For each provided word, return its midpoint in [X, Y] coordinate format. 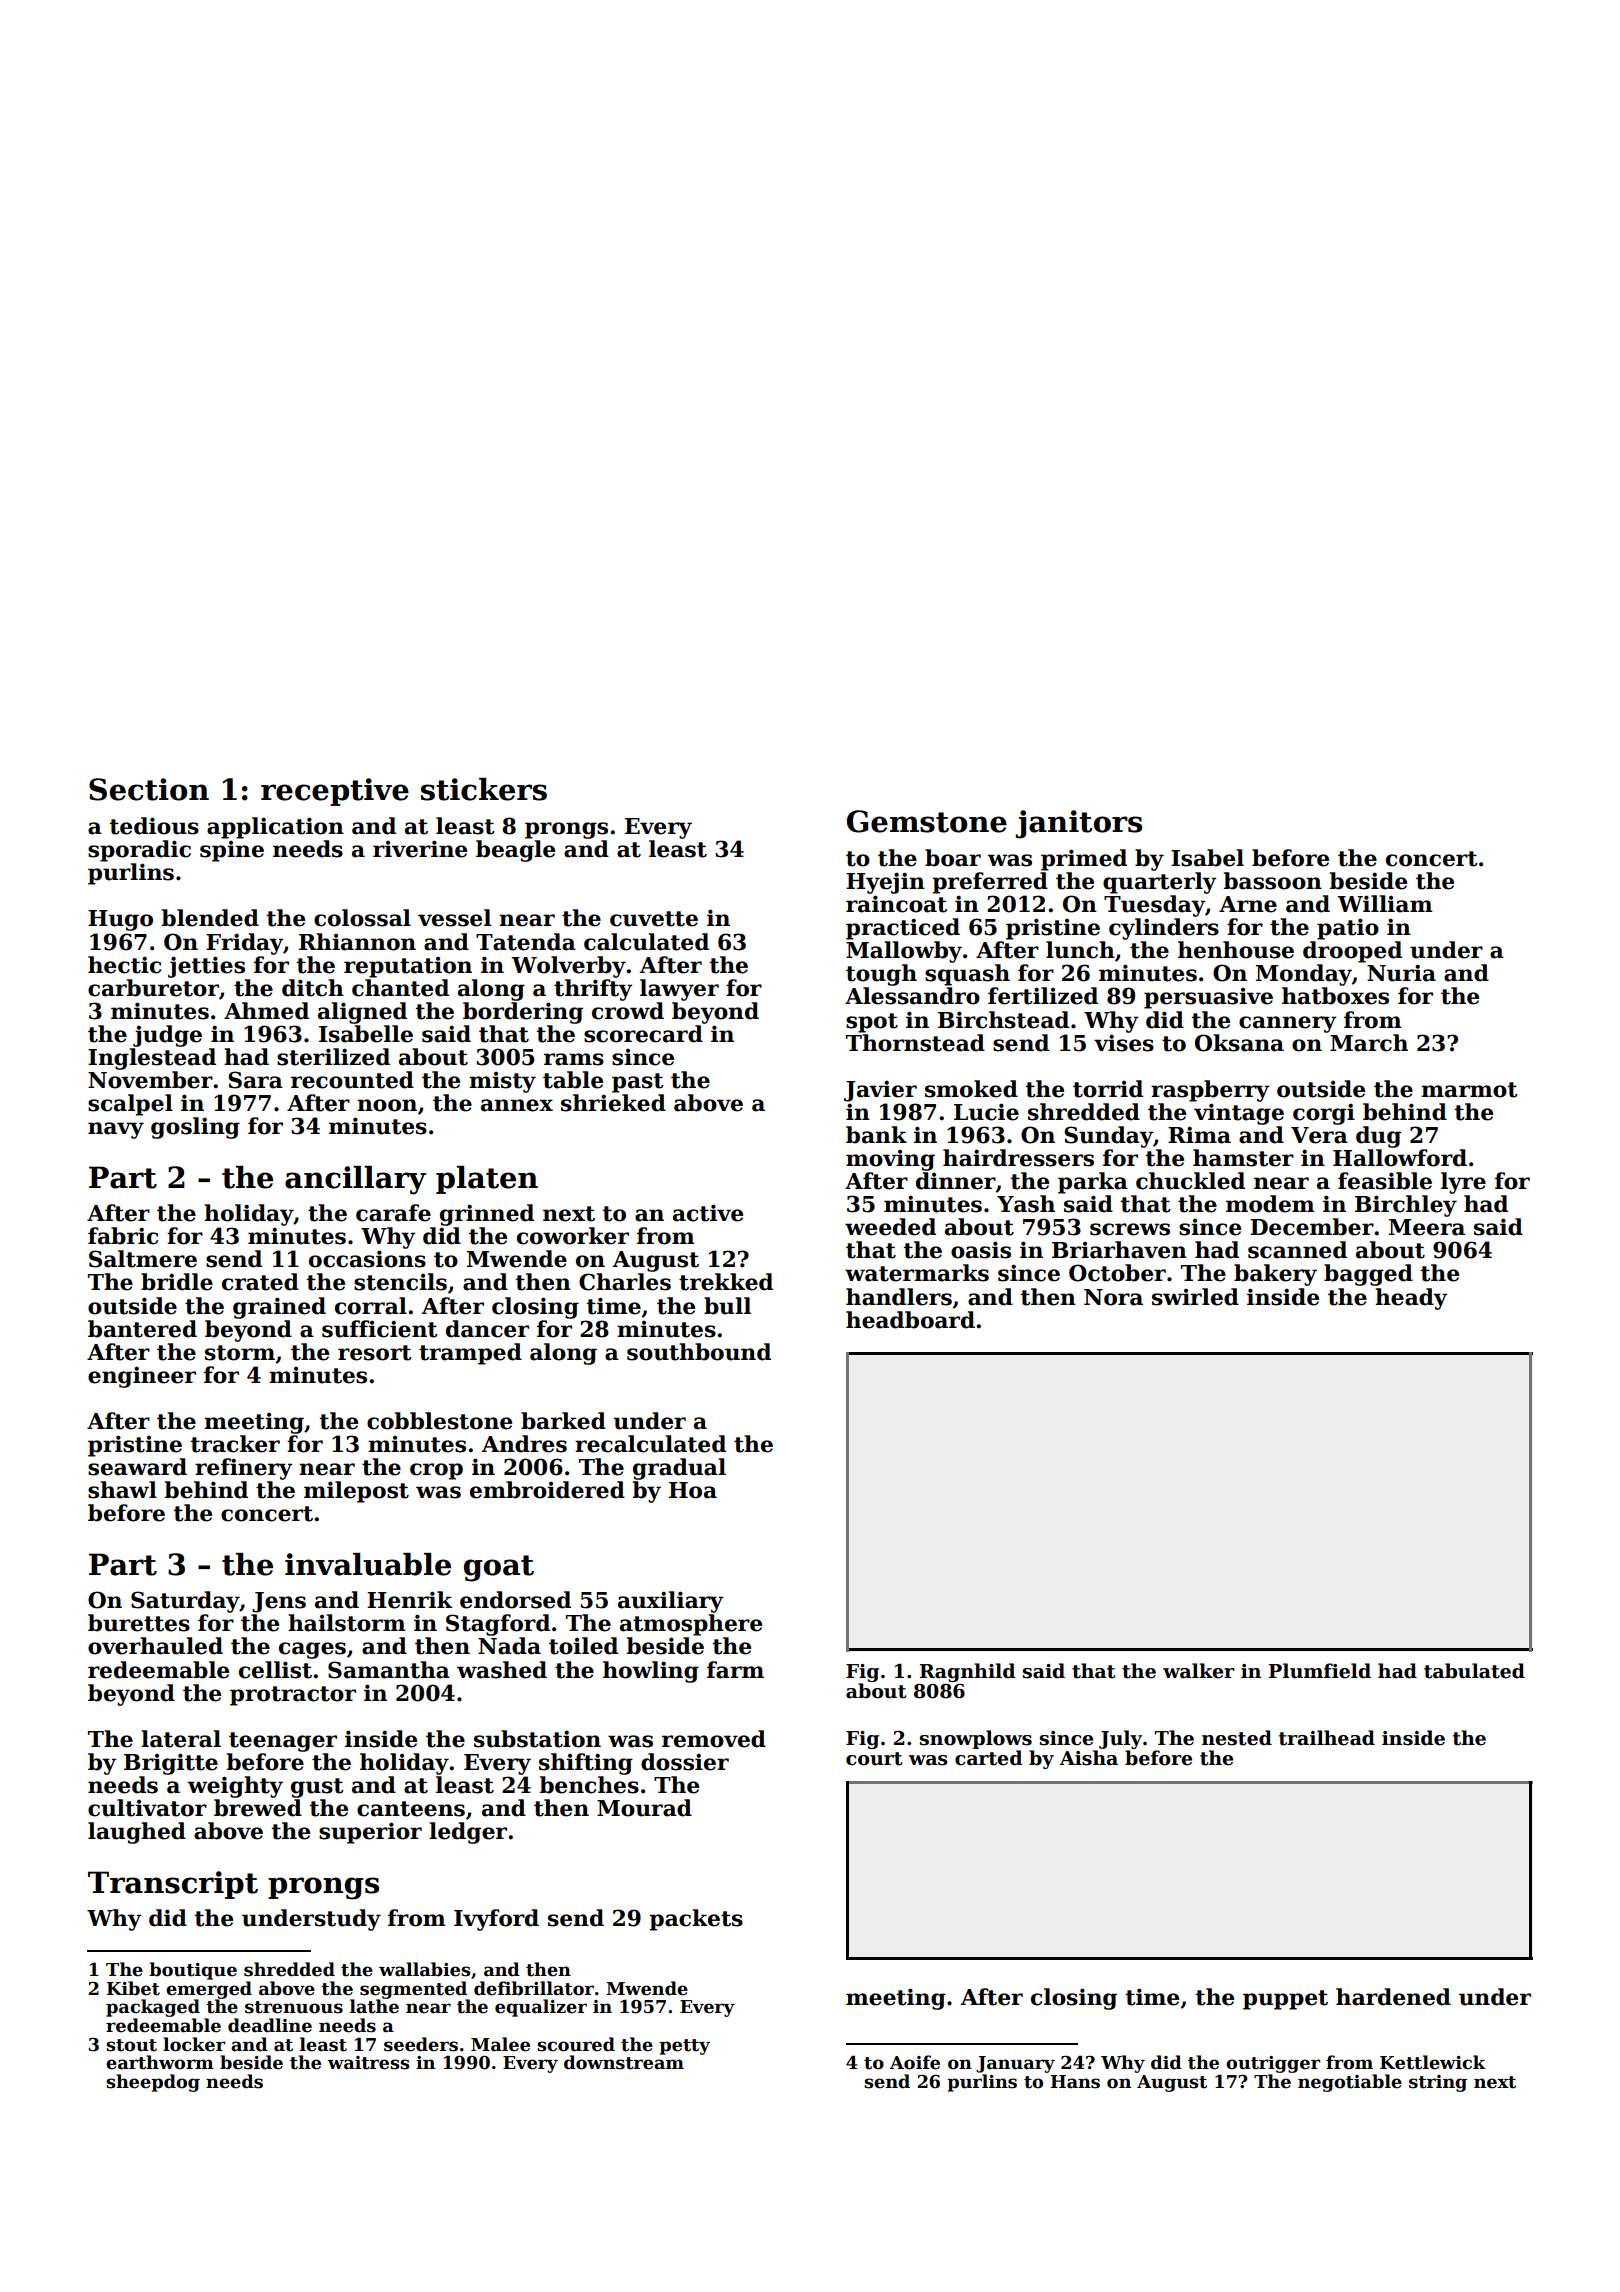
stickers [484, 789]
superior [370, 1833]
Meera [1427, 1227]
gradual [679, 1469]
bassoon [1272, 881]
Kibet [133, 1988]
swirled [1195, 1297]
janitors [1079, 824]
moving [890, 1160]
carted [988, 1758]
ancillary [356, 1180]
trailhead [1327, 1738]
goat [499, 1568]
